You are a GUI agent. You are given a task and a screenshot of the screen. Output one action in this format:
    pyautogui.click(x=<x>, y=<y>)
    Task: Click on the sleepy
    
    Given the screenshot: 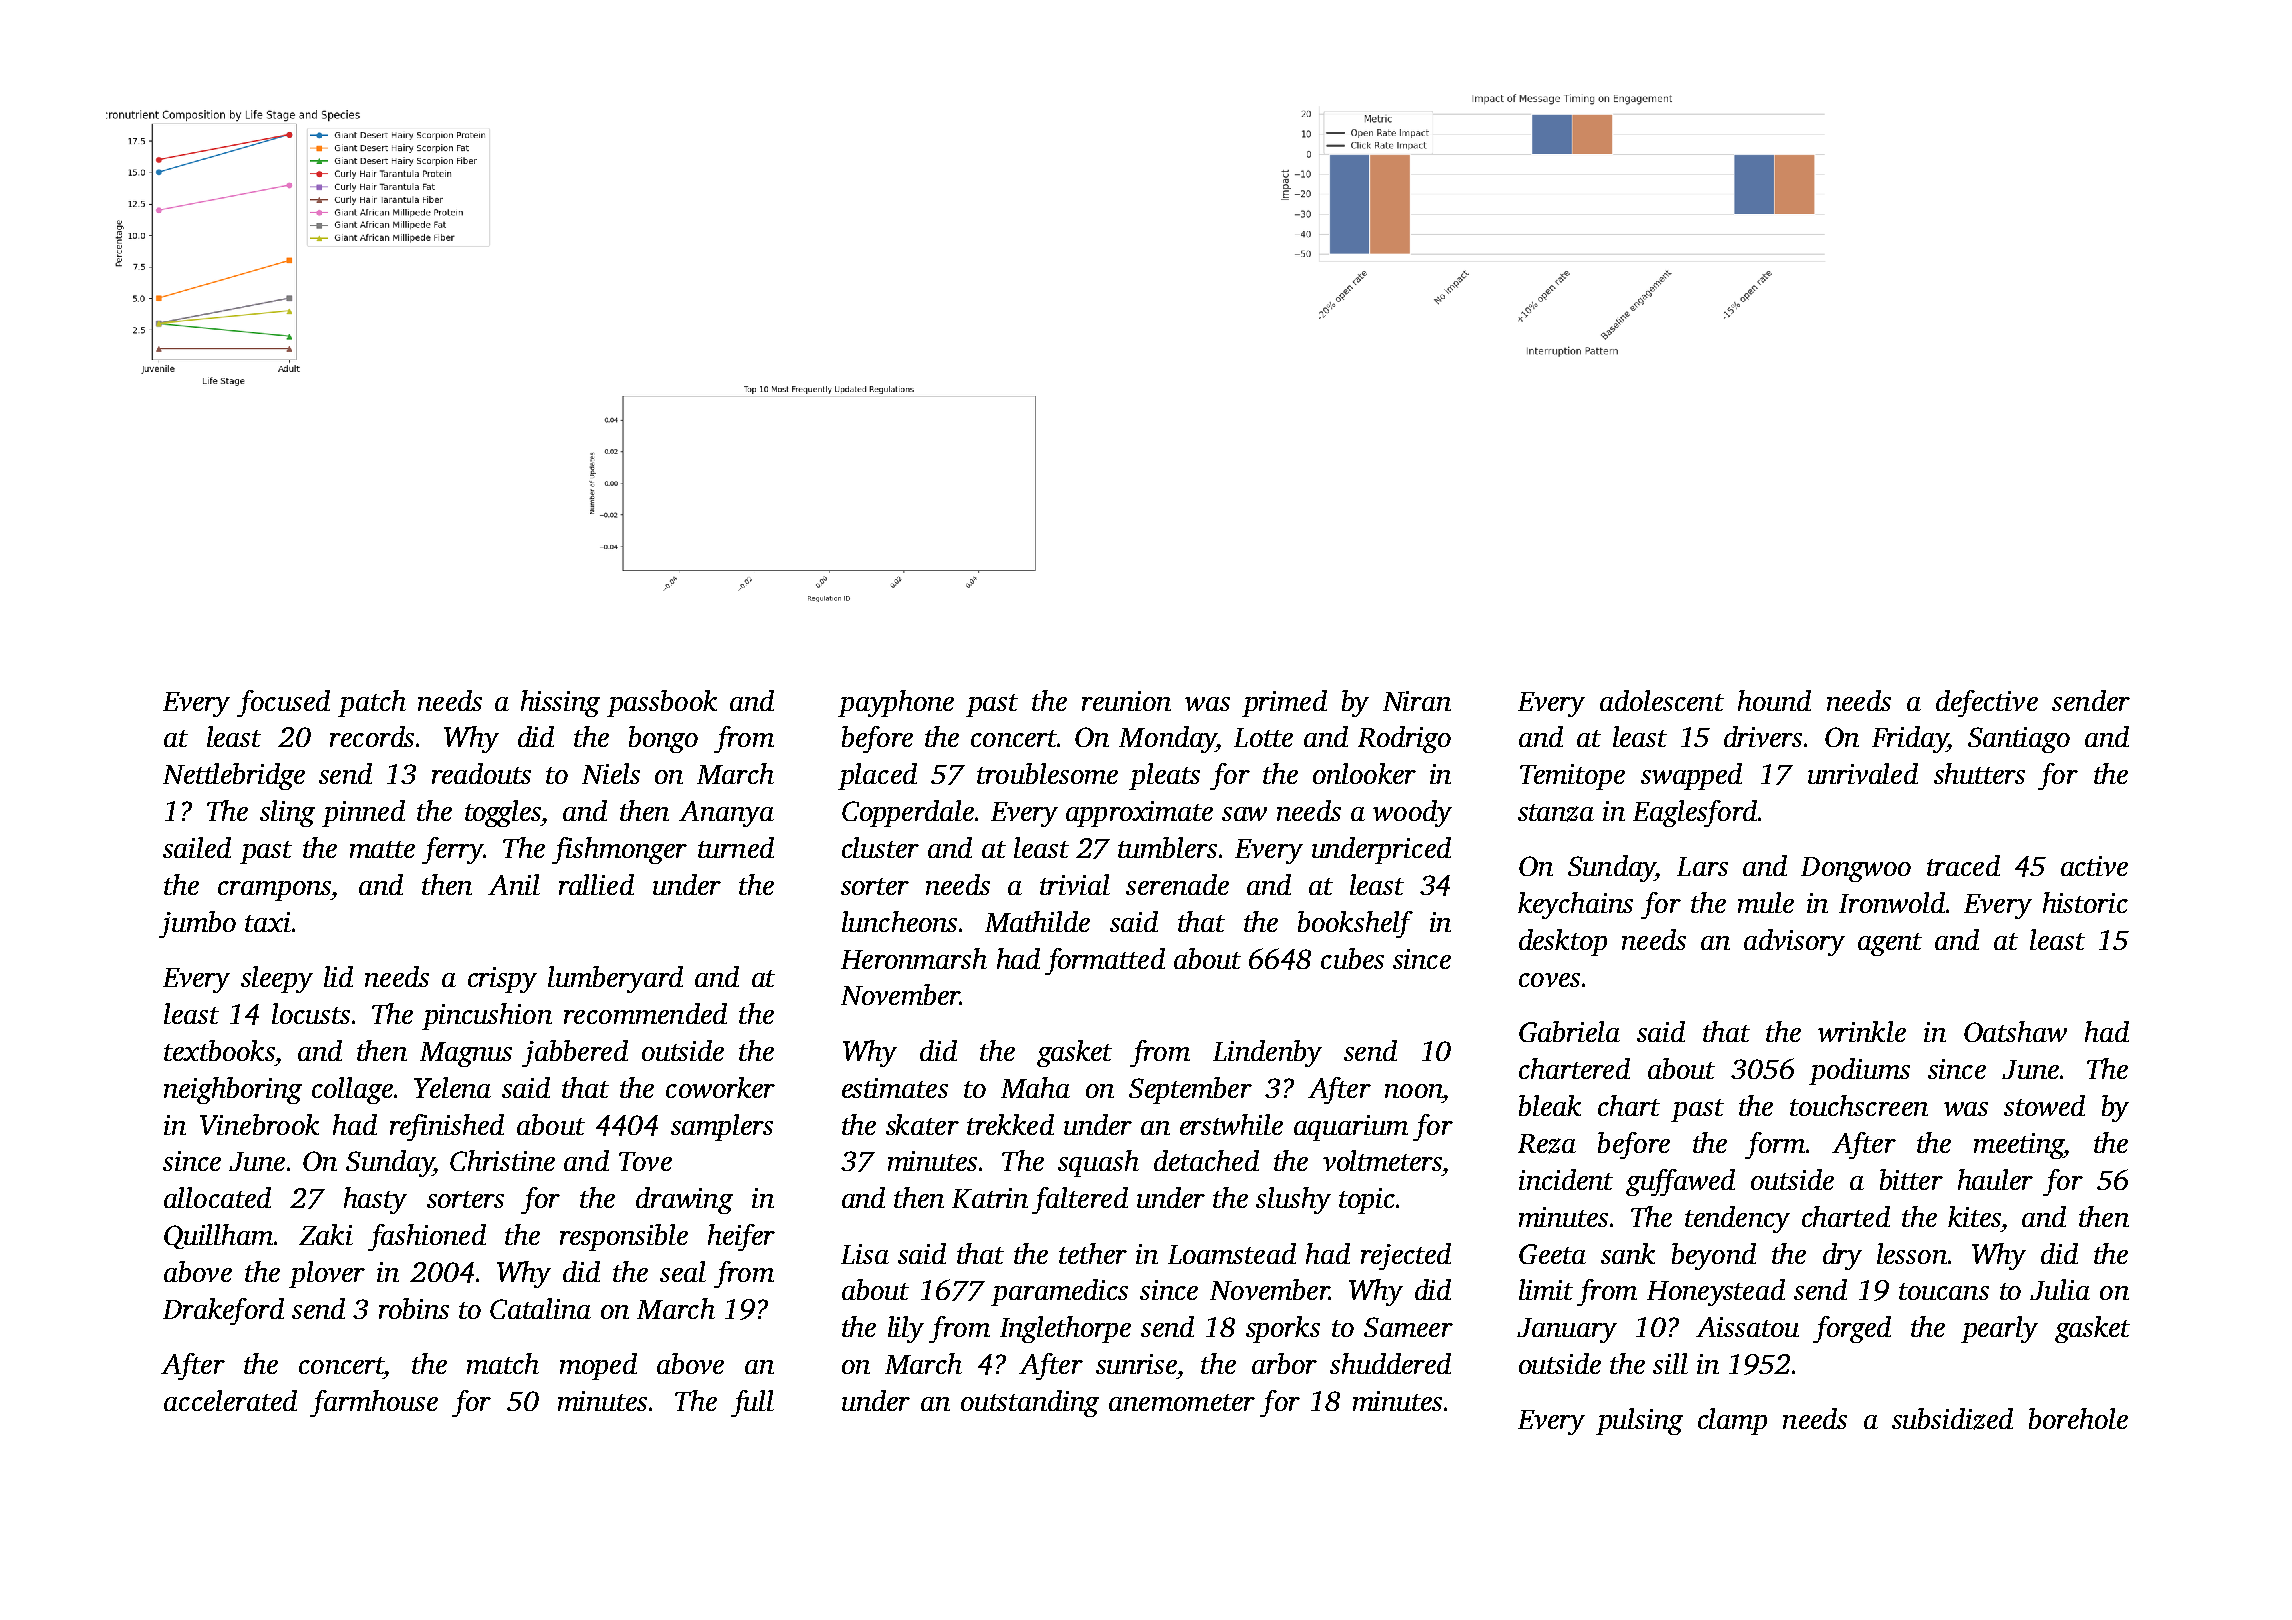 What is the action you would take?
    pyautogui.click(x=277, y=979)
